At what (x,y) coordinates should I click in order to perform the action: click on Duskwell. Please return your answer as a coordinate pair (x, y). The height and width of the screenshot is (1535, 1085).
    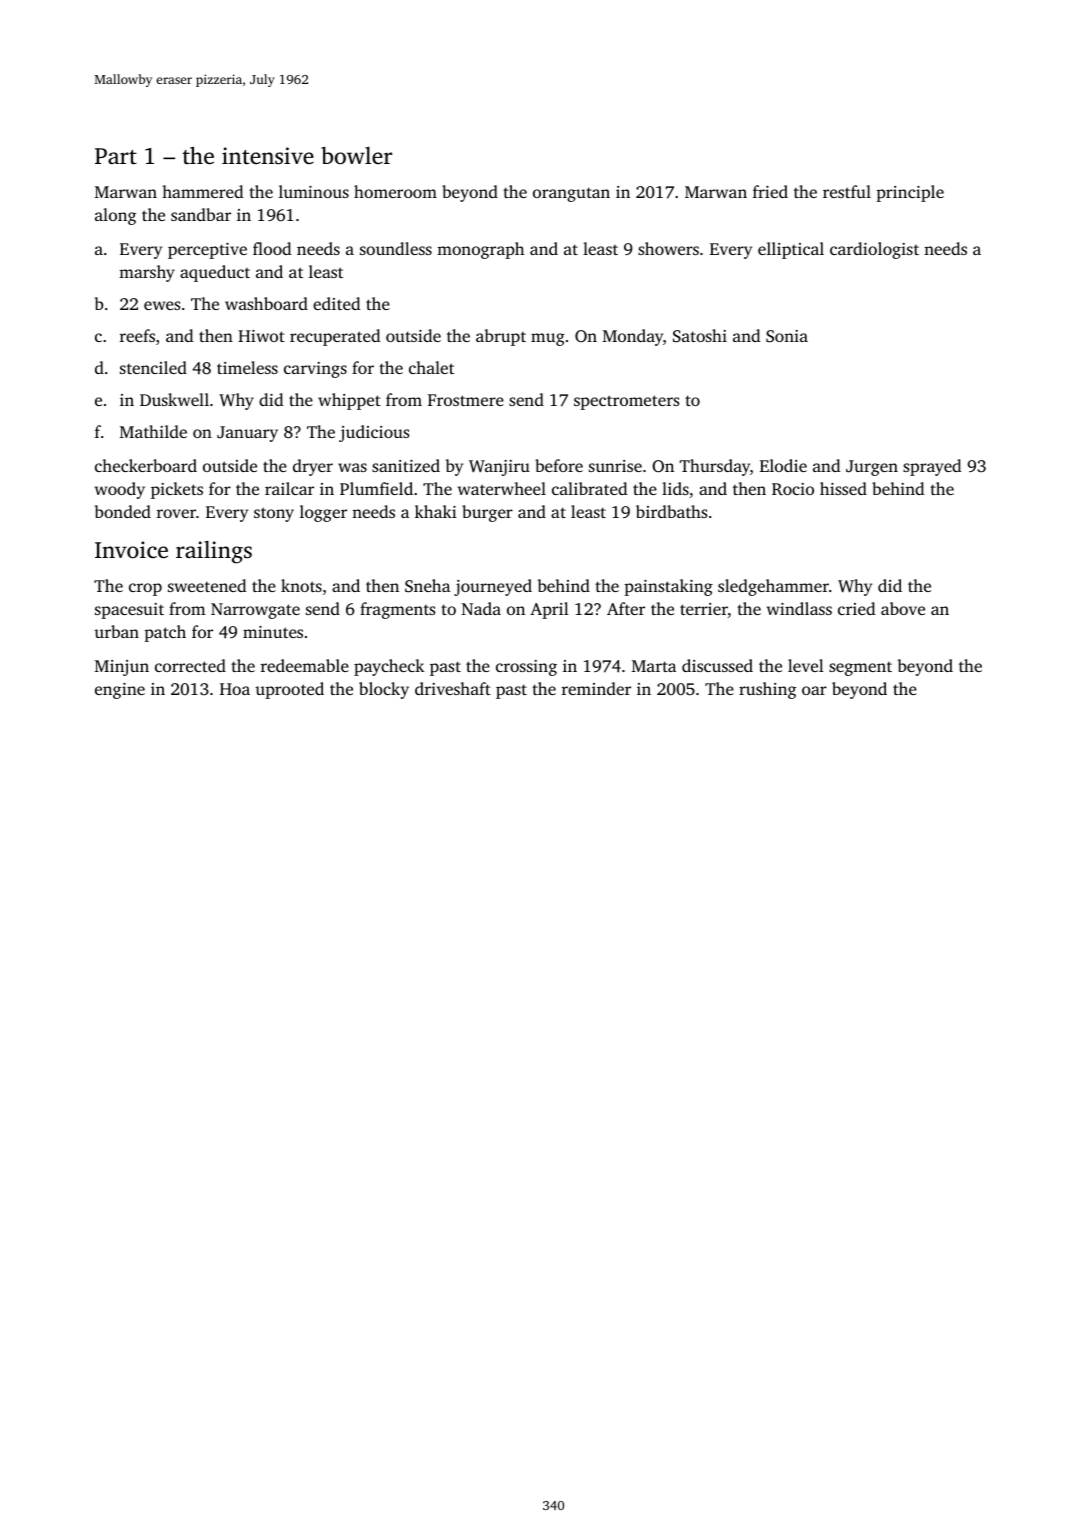
    Looking at the image, I should click on (174, 399).
